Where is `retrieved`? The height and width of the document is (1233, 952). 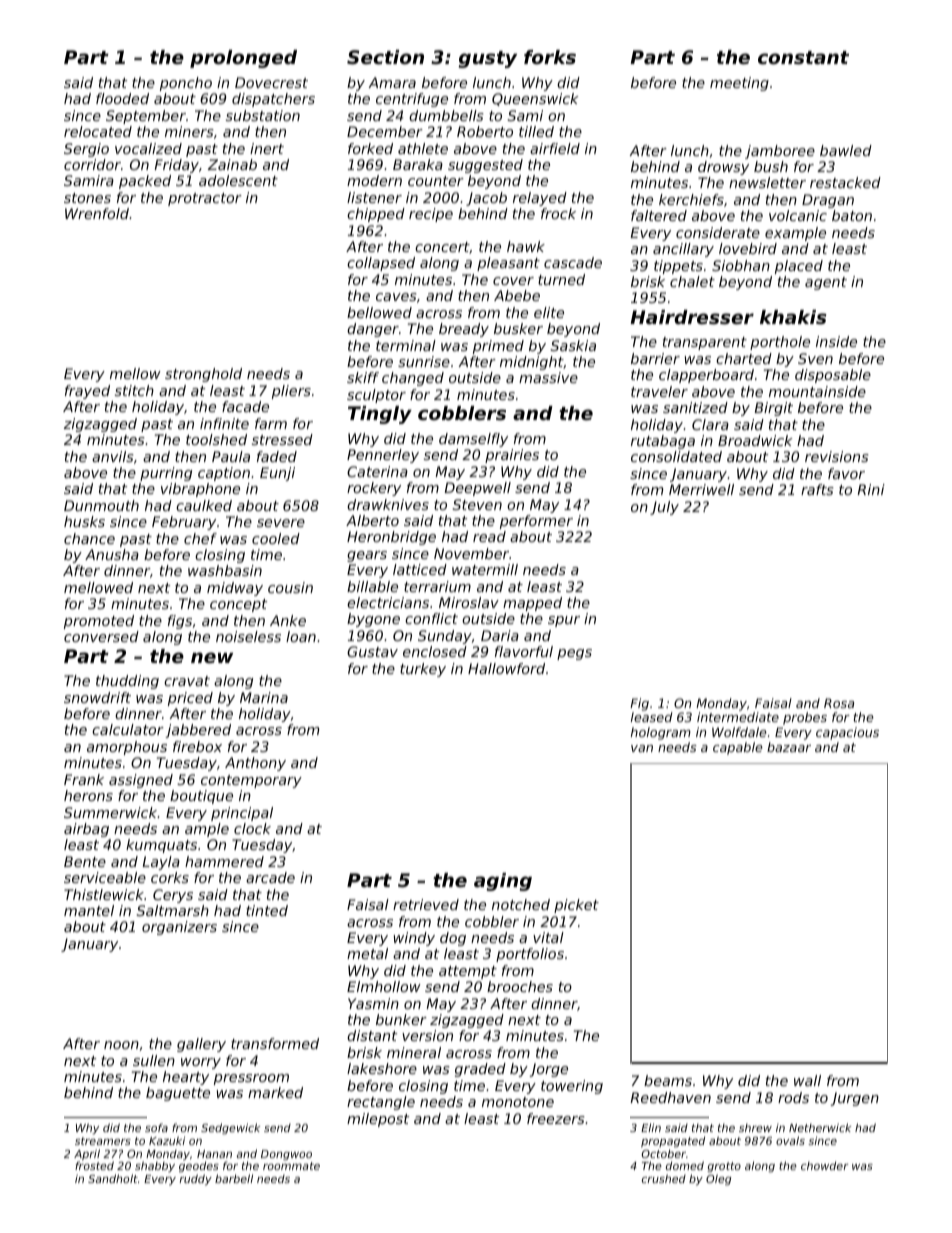
retrieved is located at coordinates (426, 904).
